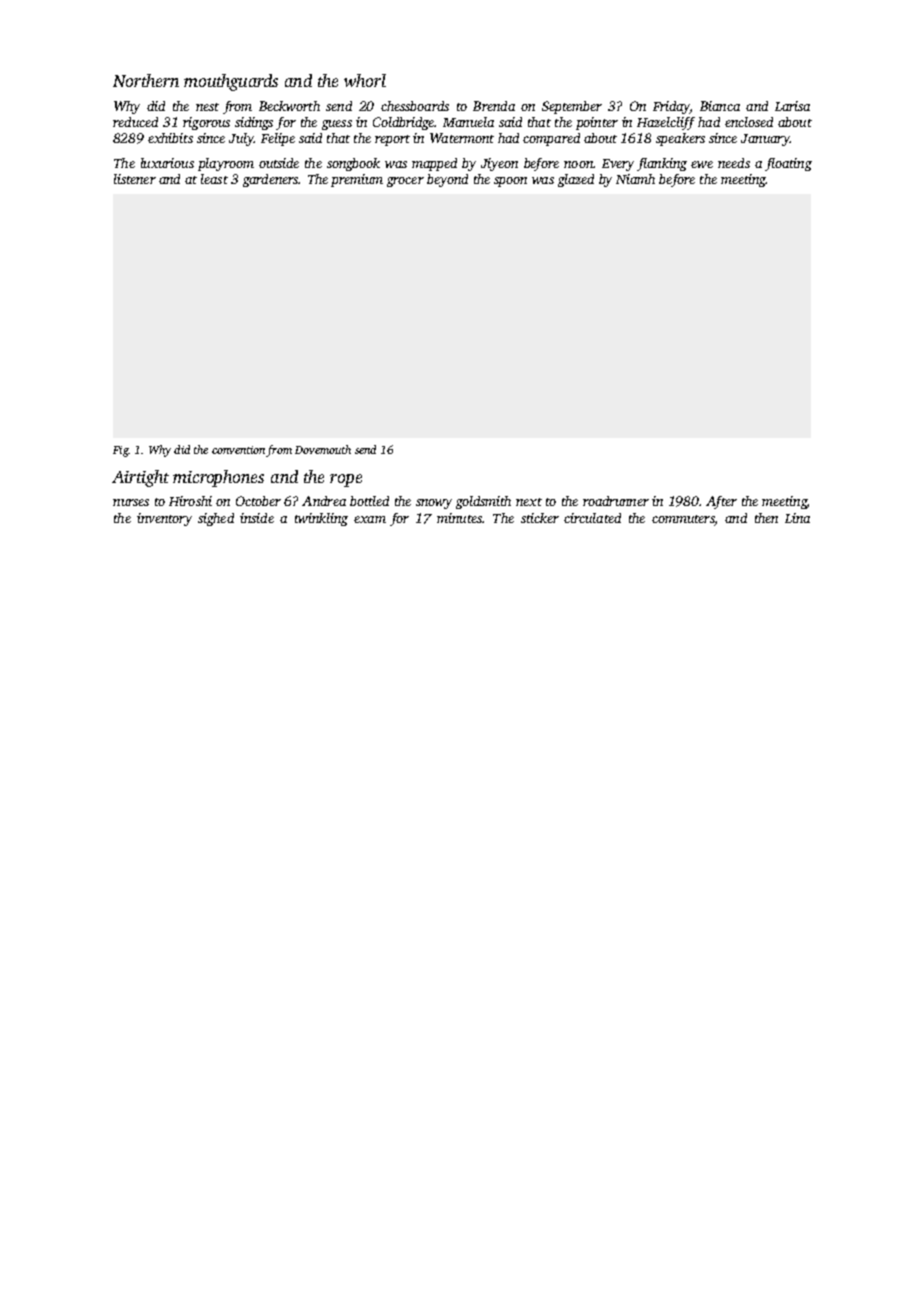  I want to click on Bianca, so click(720, 106).
